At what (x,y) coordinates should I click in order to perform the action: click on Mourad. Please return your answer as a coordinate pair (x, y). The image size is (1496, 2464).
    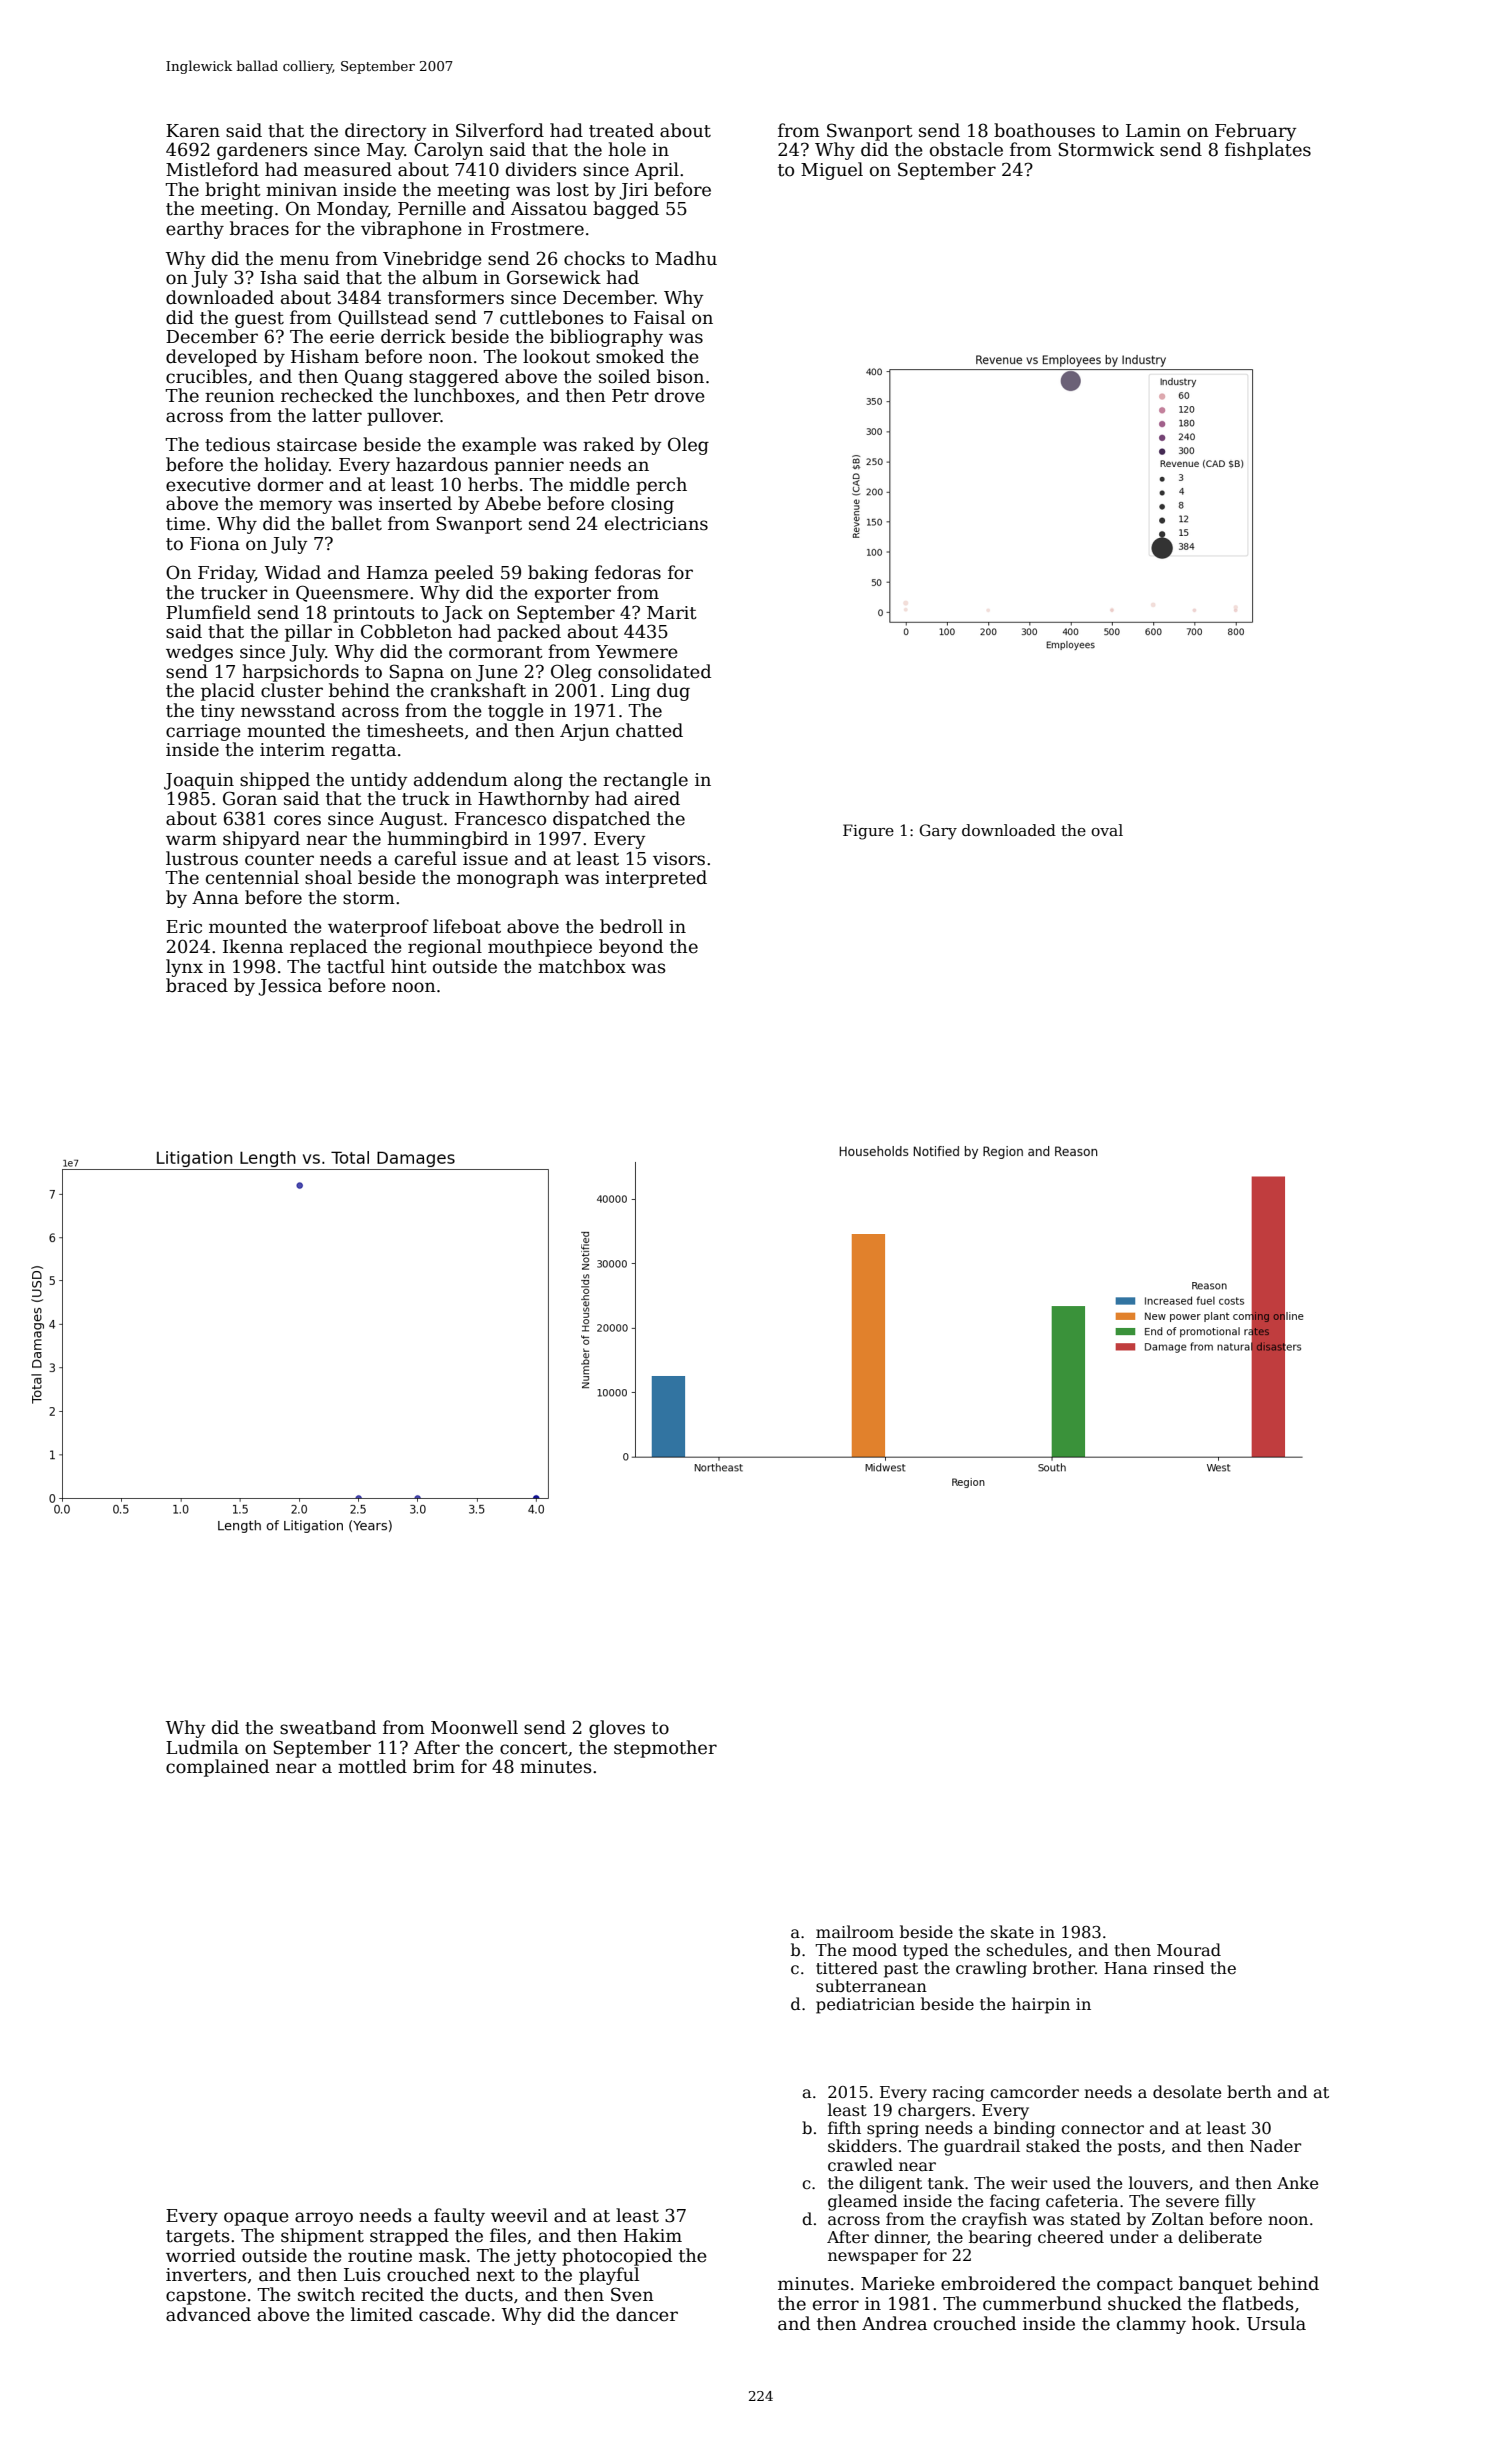
    Looking at the image, I should click on (1189, 1949).
